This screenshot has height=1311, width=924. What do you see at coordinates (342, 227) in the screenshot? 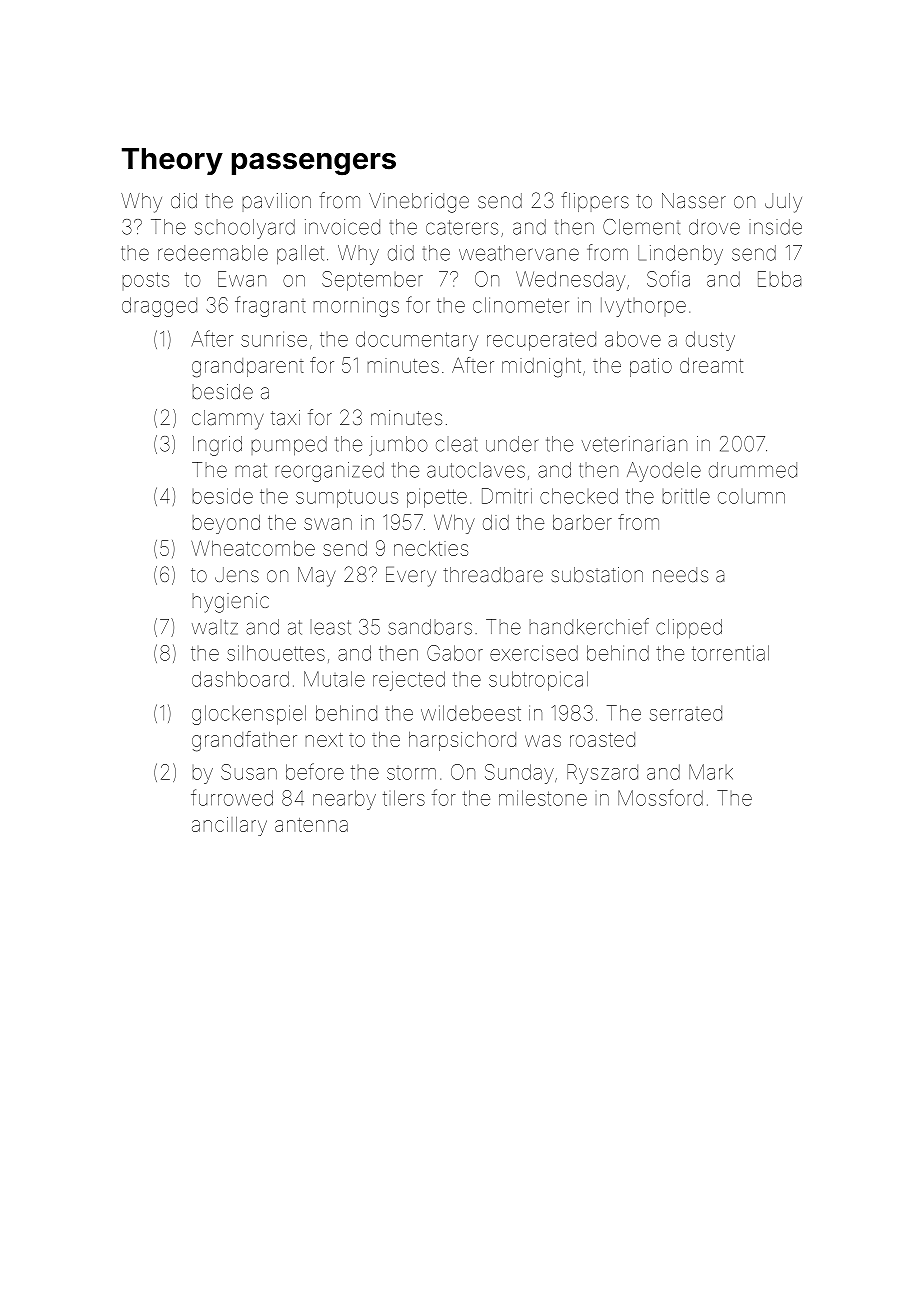
I see `invoiced` at bounding box center [342, 227].
